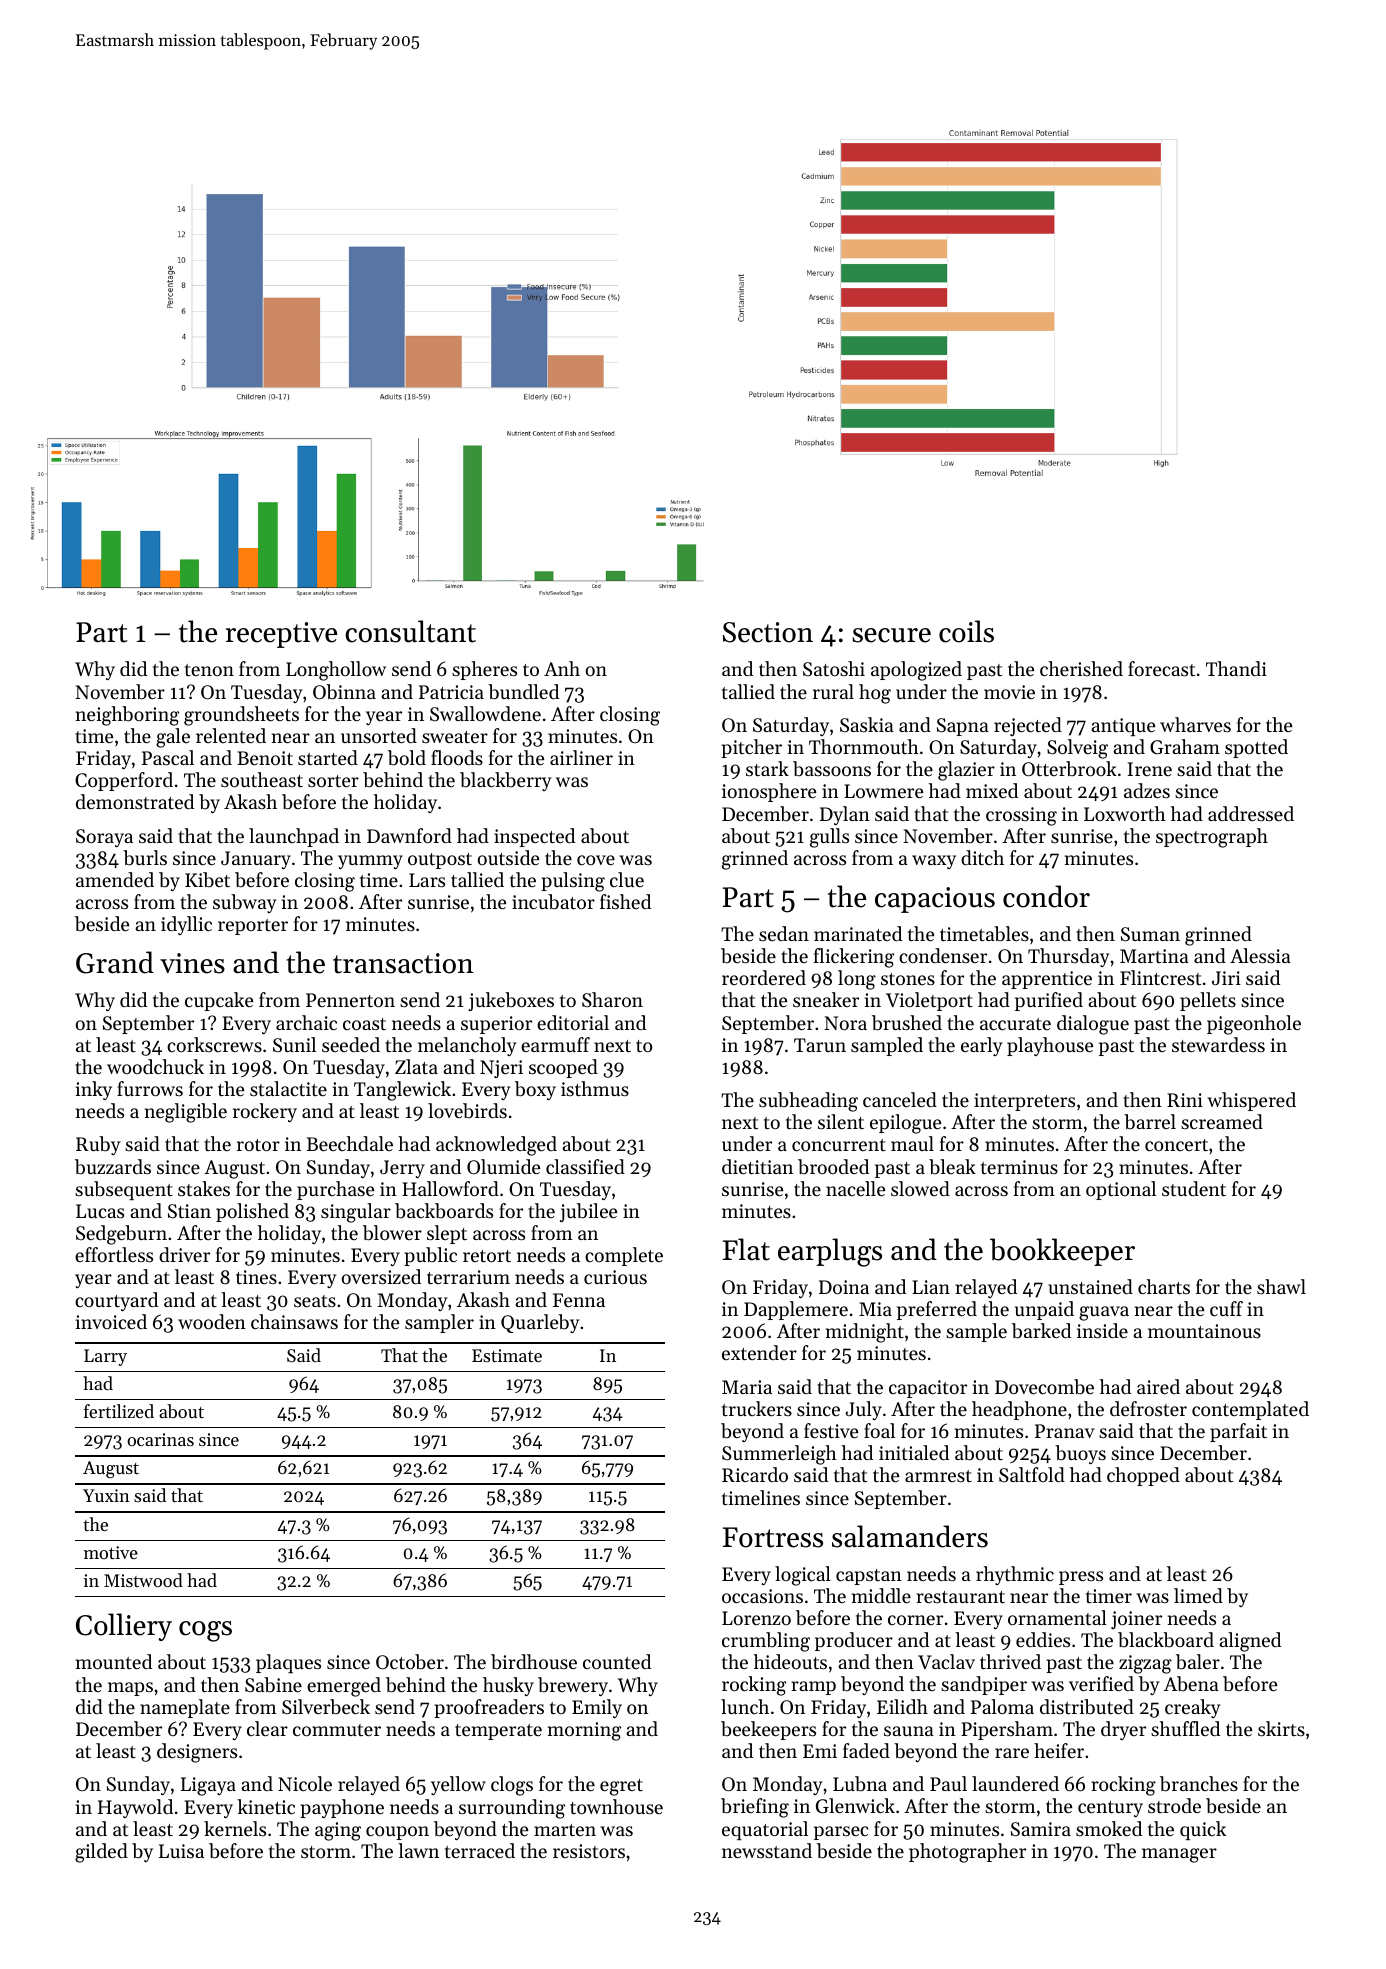 This document has height=1969, width=1386. Describe the element at coordinates (854, 1641) in the document. I see `producer` at that location.
